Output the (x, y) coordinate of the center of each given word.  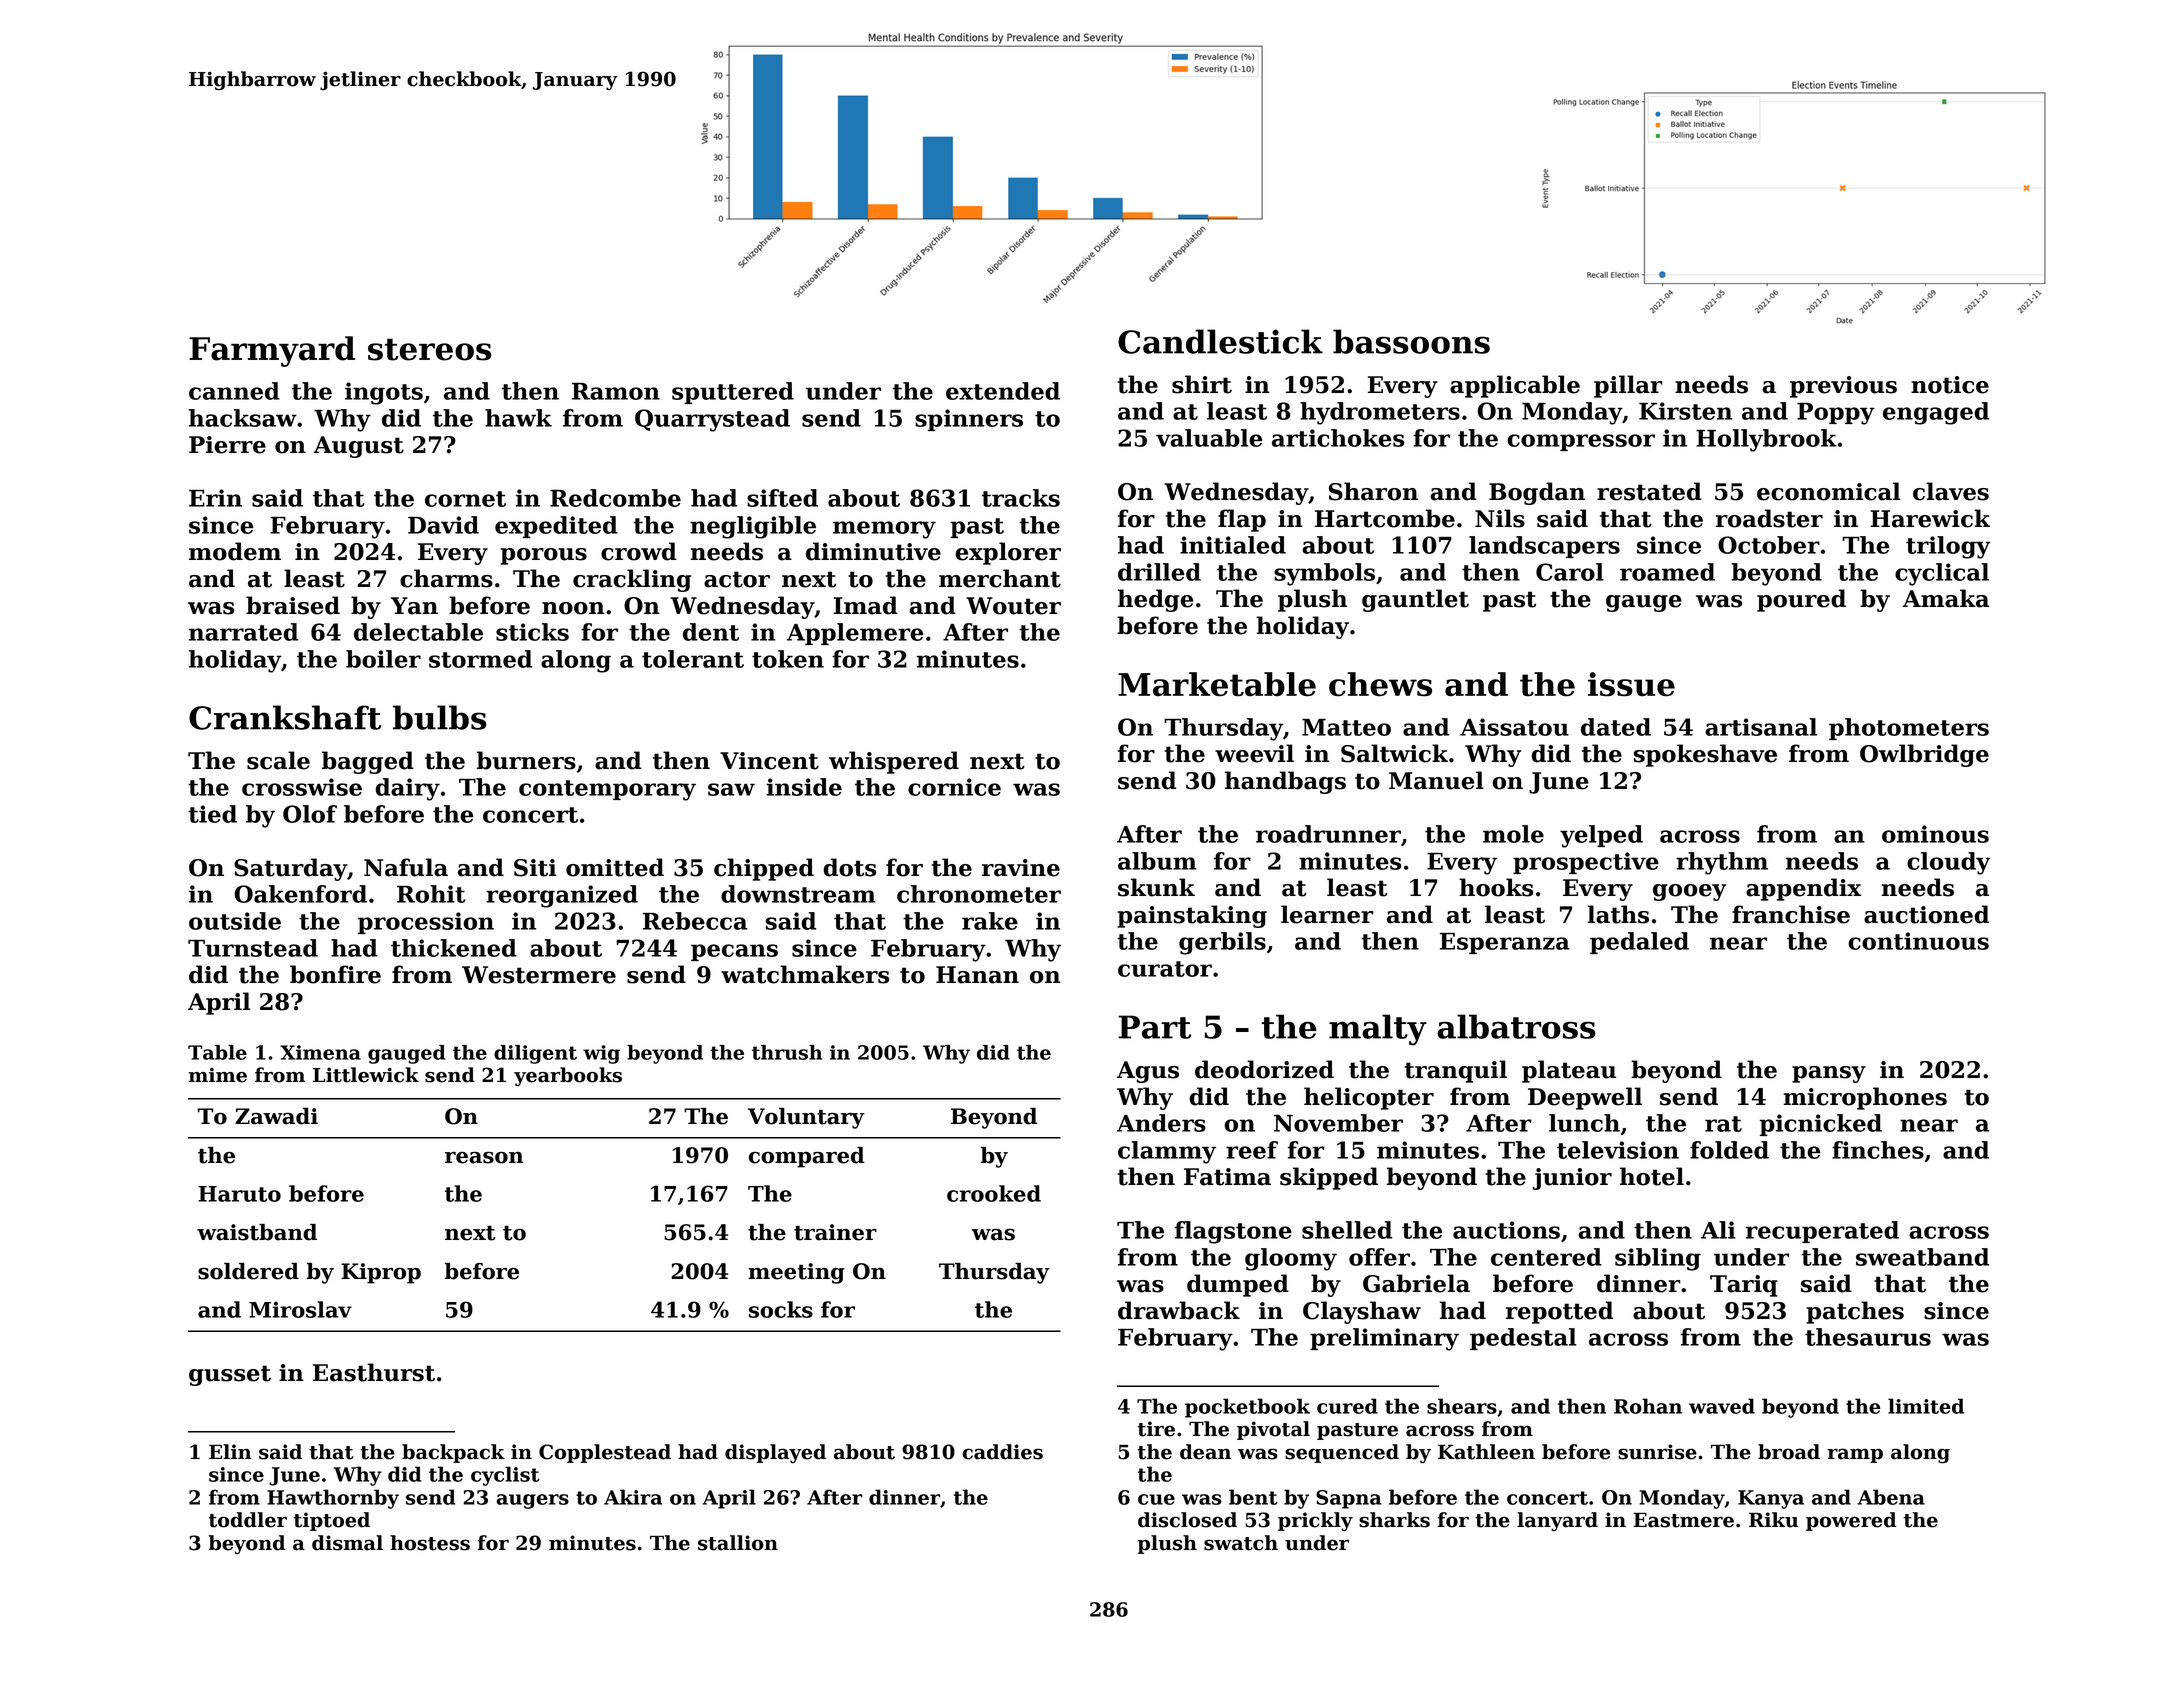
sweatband (1922, 1257)
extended (1003, 391)
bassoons (1411, 341)
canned (234, 391)
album (1157, 861)
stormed (480, 659)
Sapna (1349, 1499)
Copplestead (605, 1453)
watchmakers (805, 974)
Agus (1148, 1072)
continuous (1918, 941)
